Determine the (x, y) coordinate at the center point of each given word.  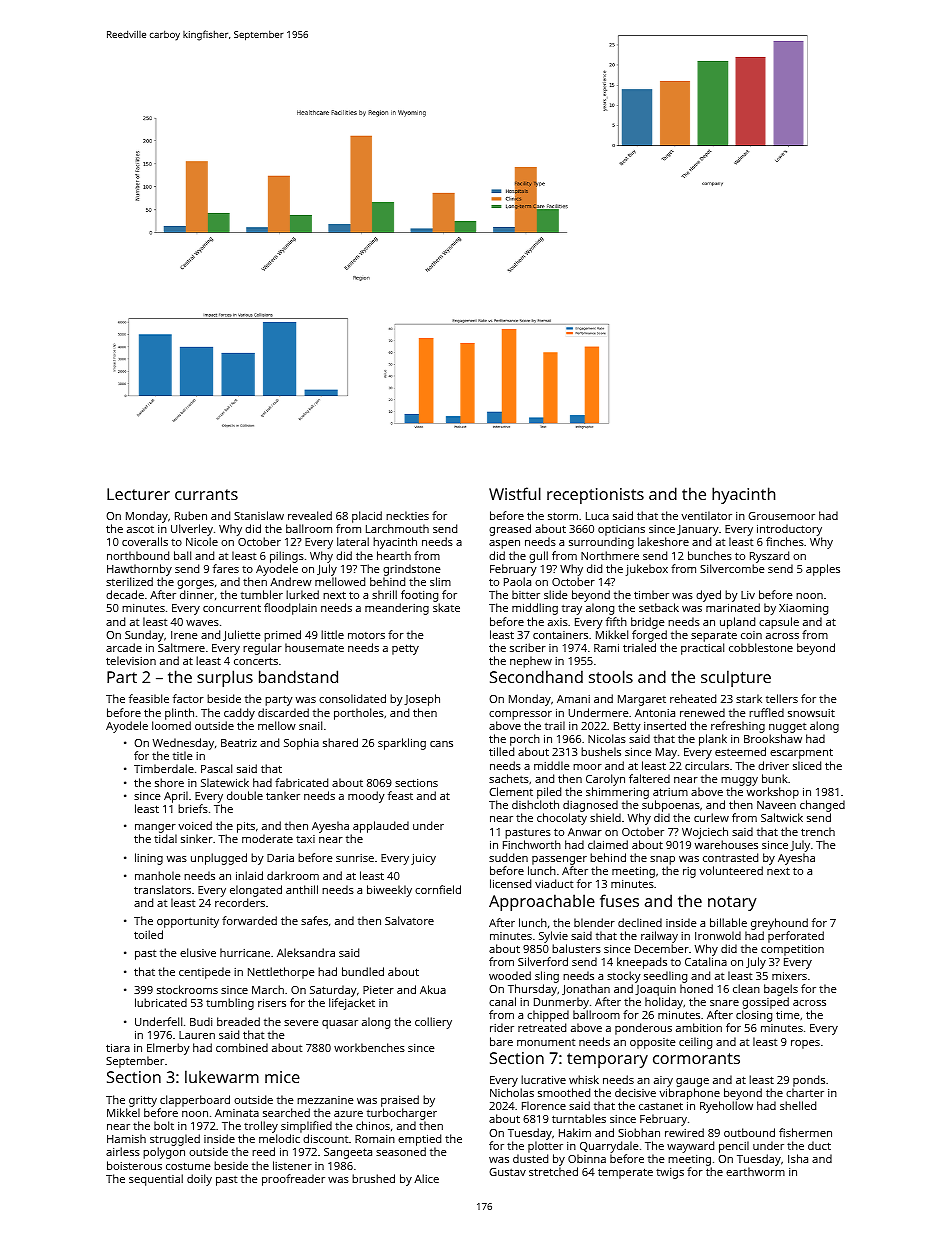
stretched (553, 1171)
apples (823, 570)
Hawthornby (139, 570)
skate (446, 607)
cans (441, 744)
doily (199, 1180)
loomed (171, 725)
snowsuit (811, 713)
